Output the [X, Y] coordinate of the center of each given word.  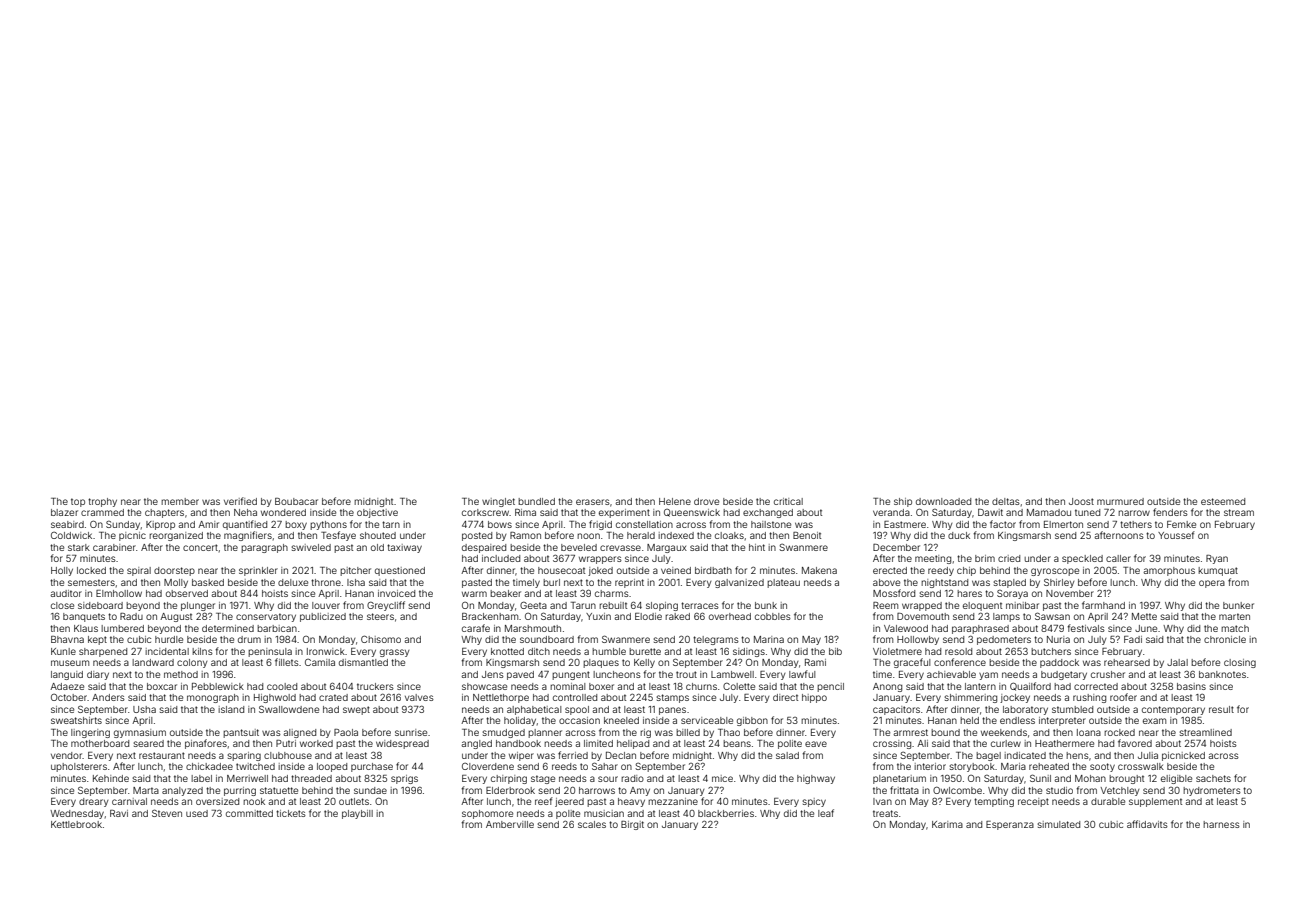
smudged [504, 733]
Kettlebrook [76, 824]
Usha [144, 709]
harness [1221, 824]
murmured [1120, 501]
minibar [1022, 605]
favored [1135, 743]
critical [788, 501]
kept [97, 640]
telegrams [716, 640]
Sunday [123, 525]
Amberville [510, 824]
